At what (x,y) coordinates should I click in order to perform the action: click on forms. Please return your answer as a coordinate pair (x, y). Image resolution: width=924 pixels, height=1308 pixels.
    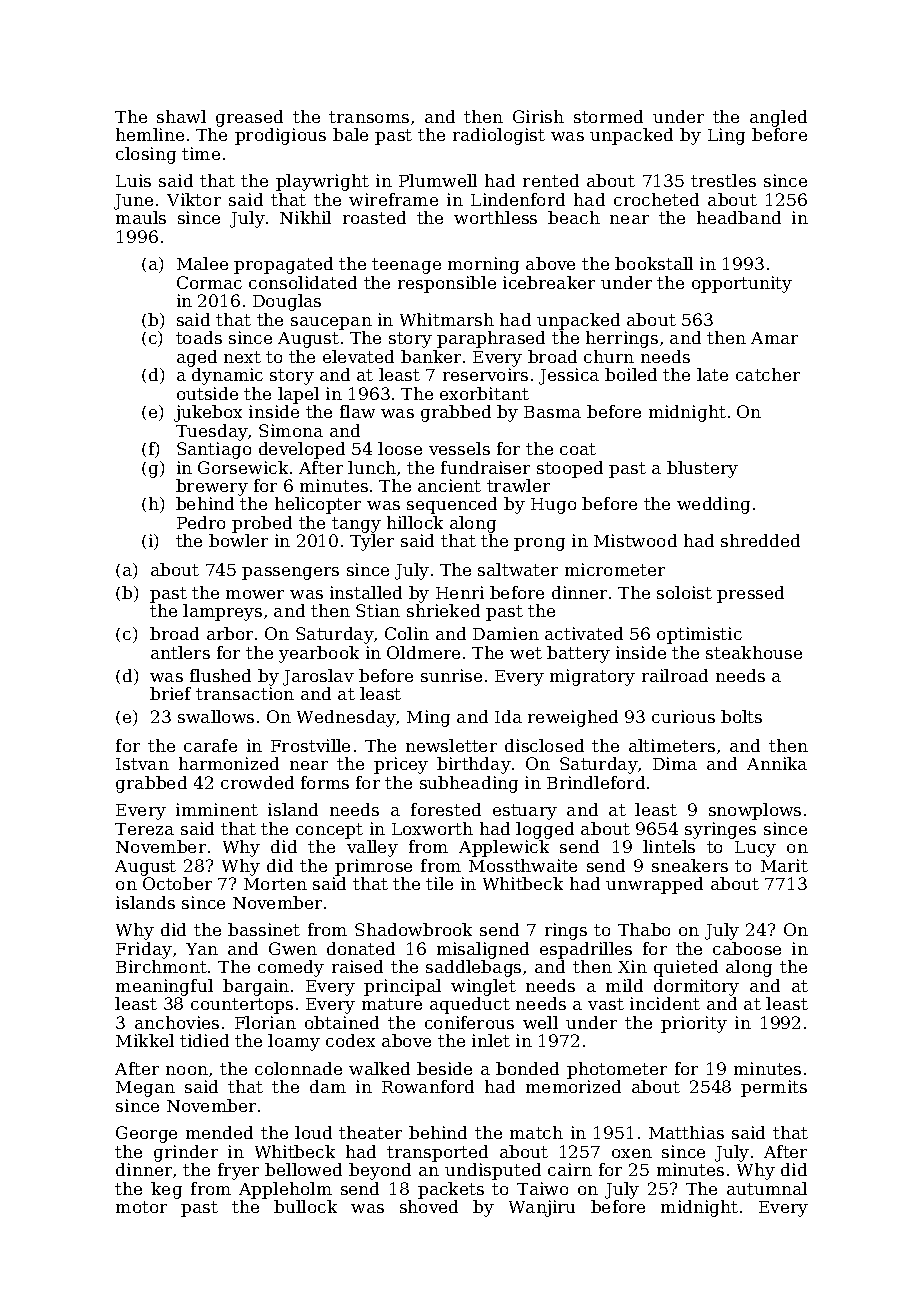
    Looking at the image, I should click on (325, 782).
